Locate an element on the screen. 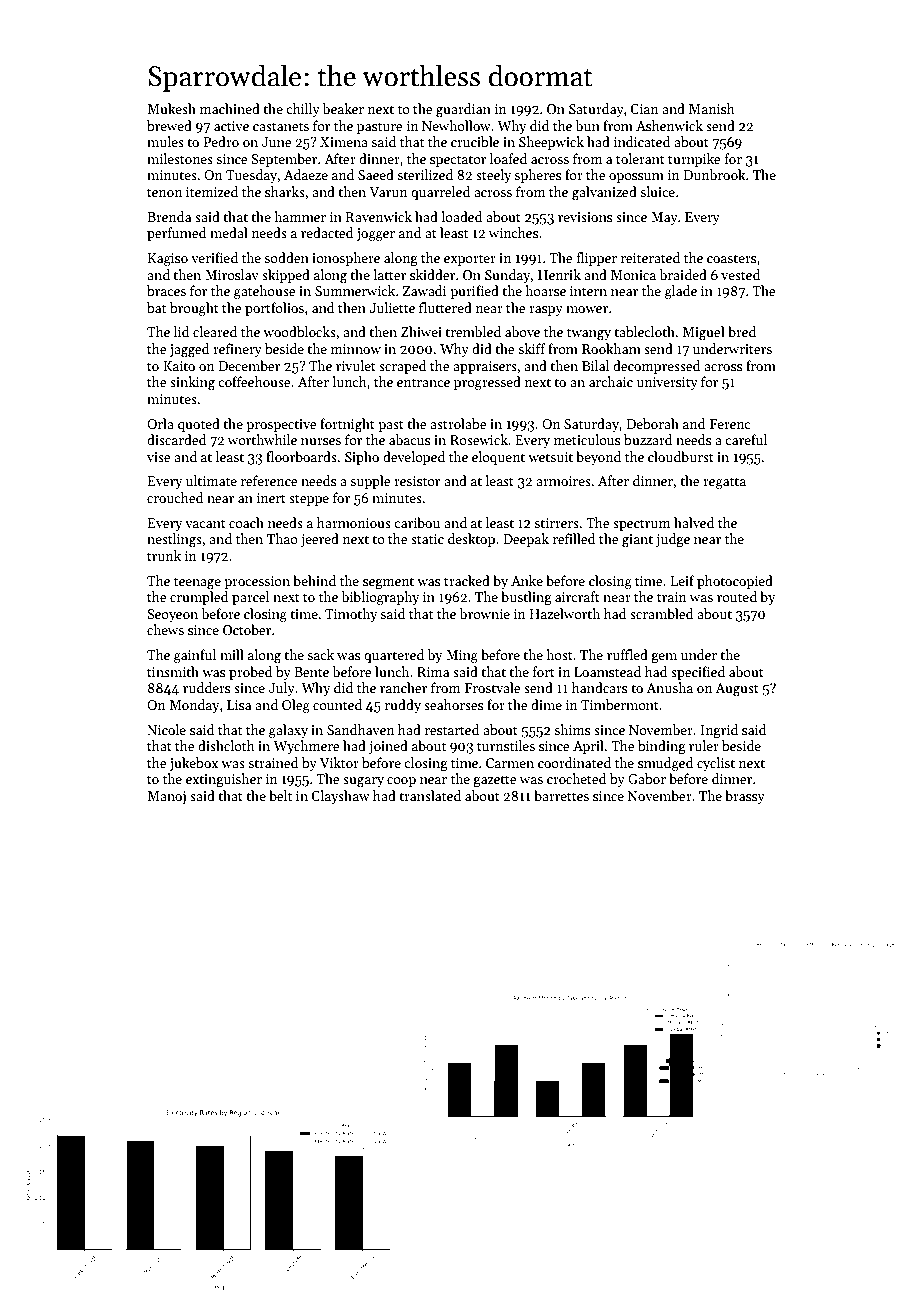 The width and height of the screenshot is (924, 1314). nurses is located at coordinates (321, 441).
